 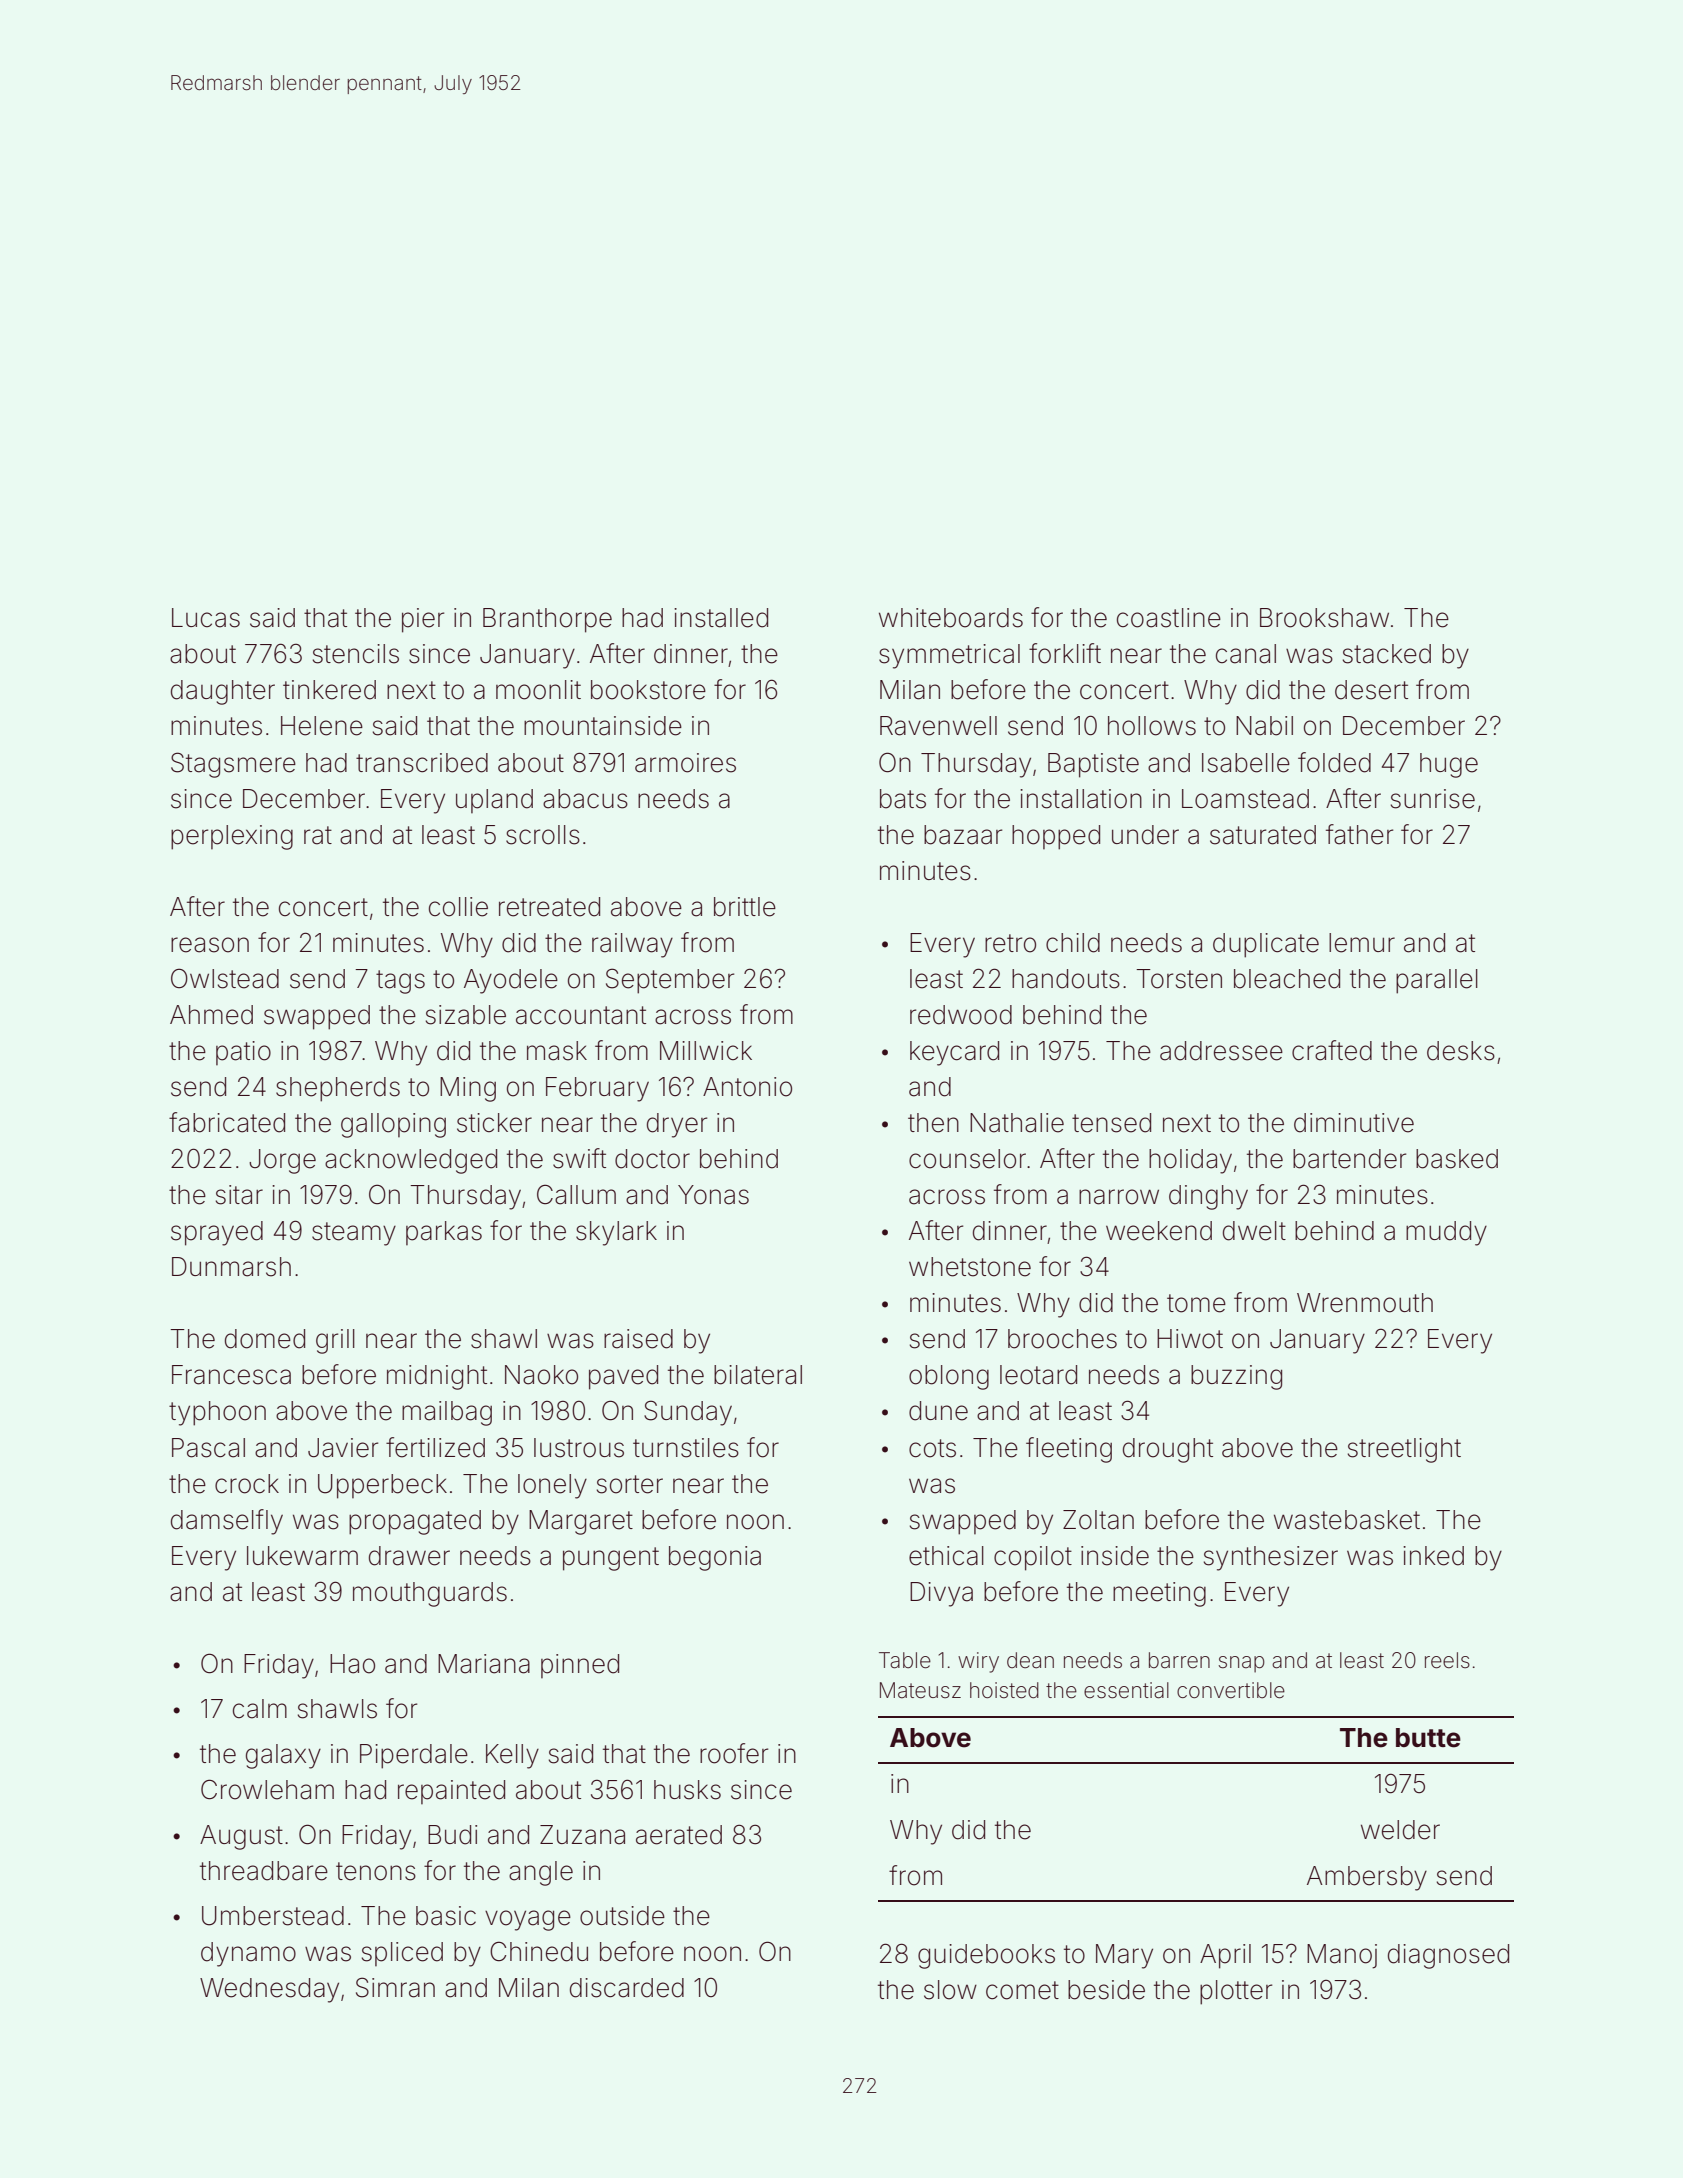 I want to click on sprayed, so click(x=217, y=1233).
